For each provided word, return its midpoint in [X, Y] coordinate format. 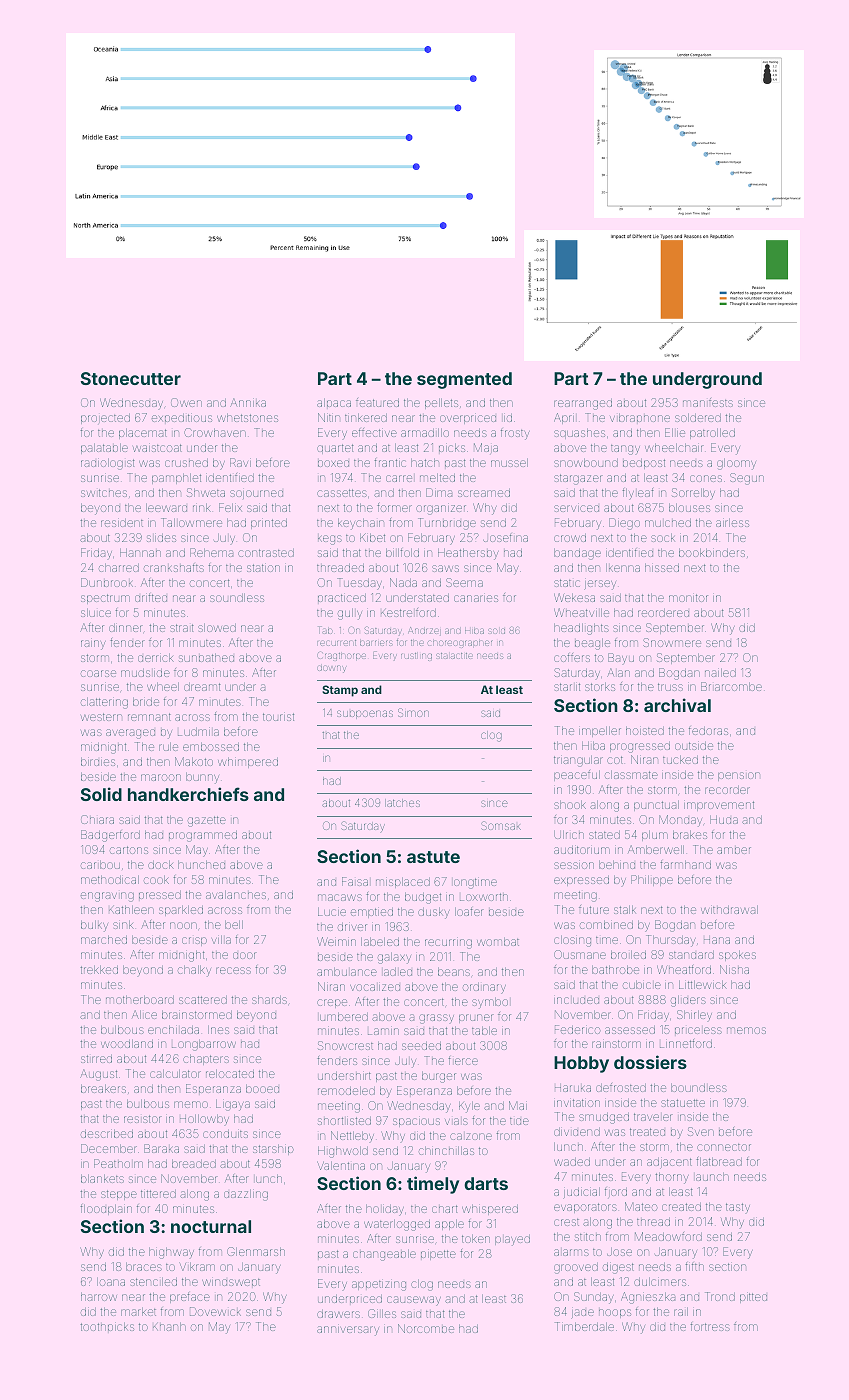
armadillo [425, 433]
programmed [203, 836]
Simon [413, 712]
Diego [624, 524]
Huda [724, 820]
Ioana [111, 1282]
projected [105, 419]
